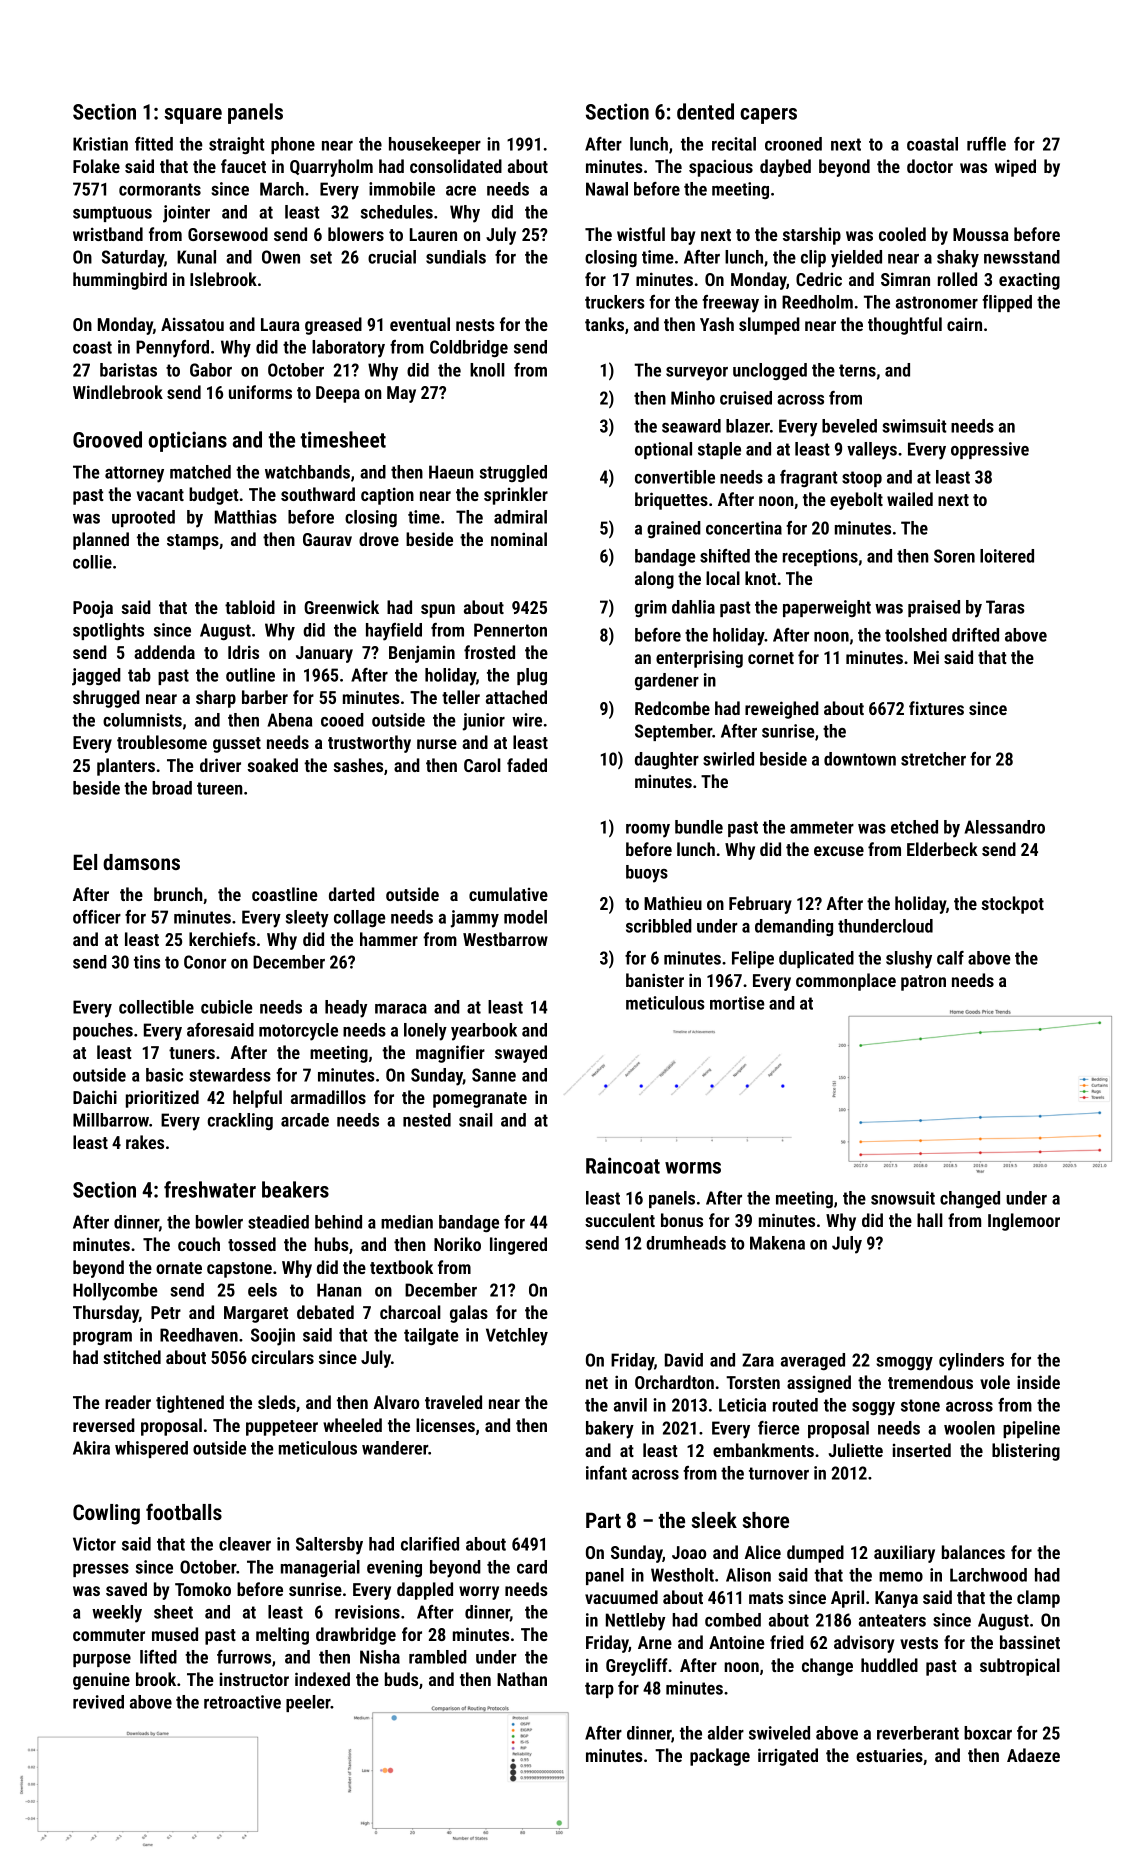 The height and width of the image is (1867, 1133). Describe the element at coordinates (860, 759) in the image. I see `downtown` at that location.
